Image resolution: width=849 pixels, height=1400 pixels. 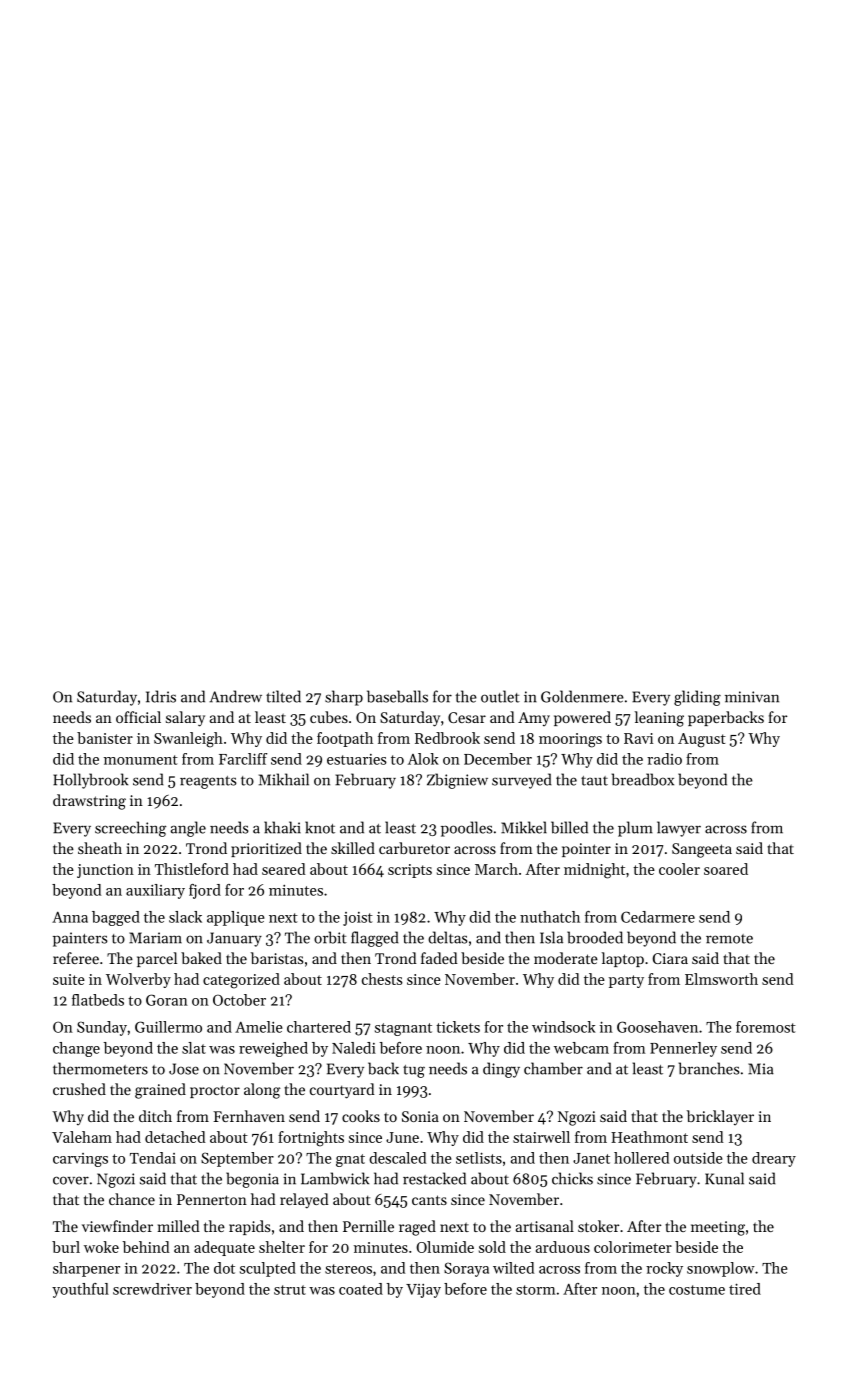 I want to click on Idris, so click(x=161, y=696).
